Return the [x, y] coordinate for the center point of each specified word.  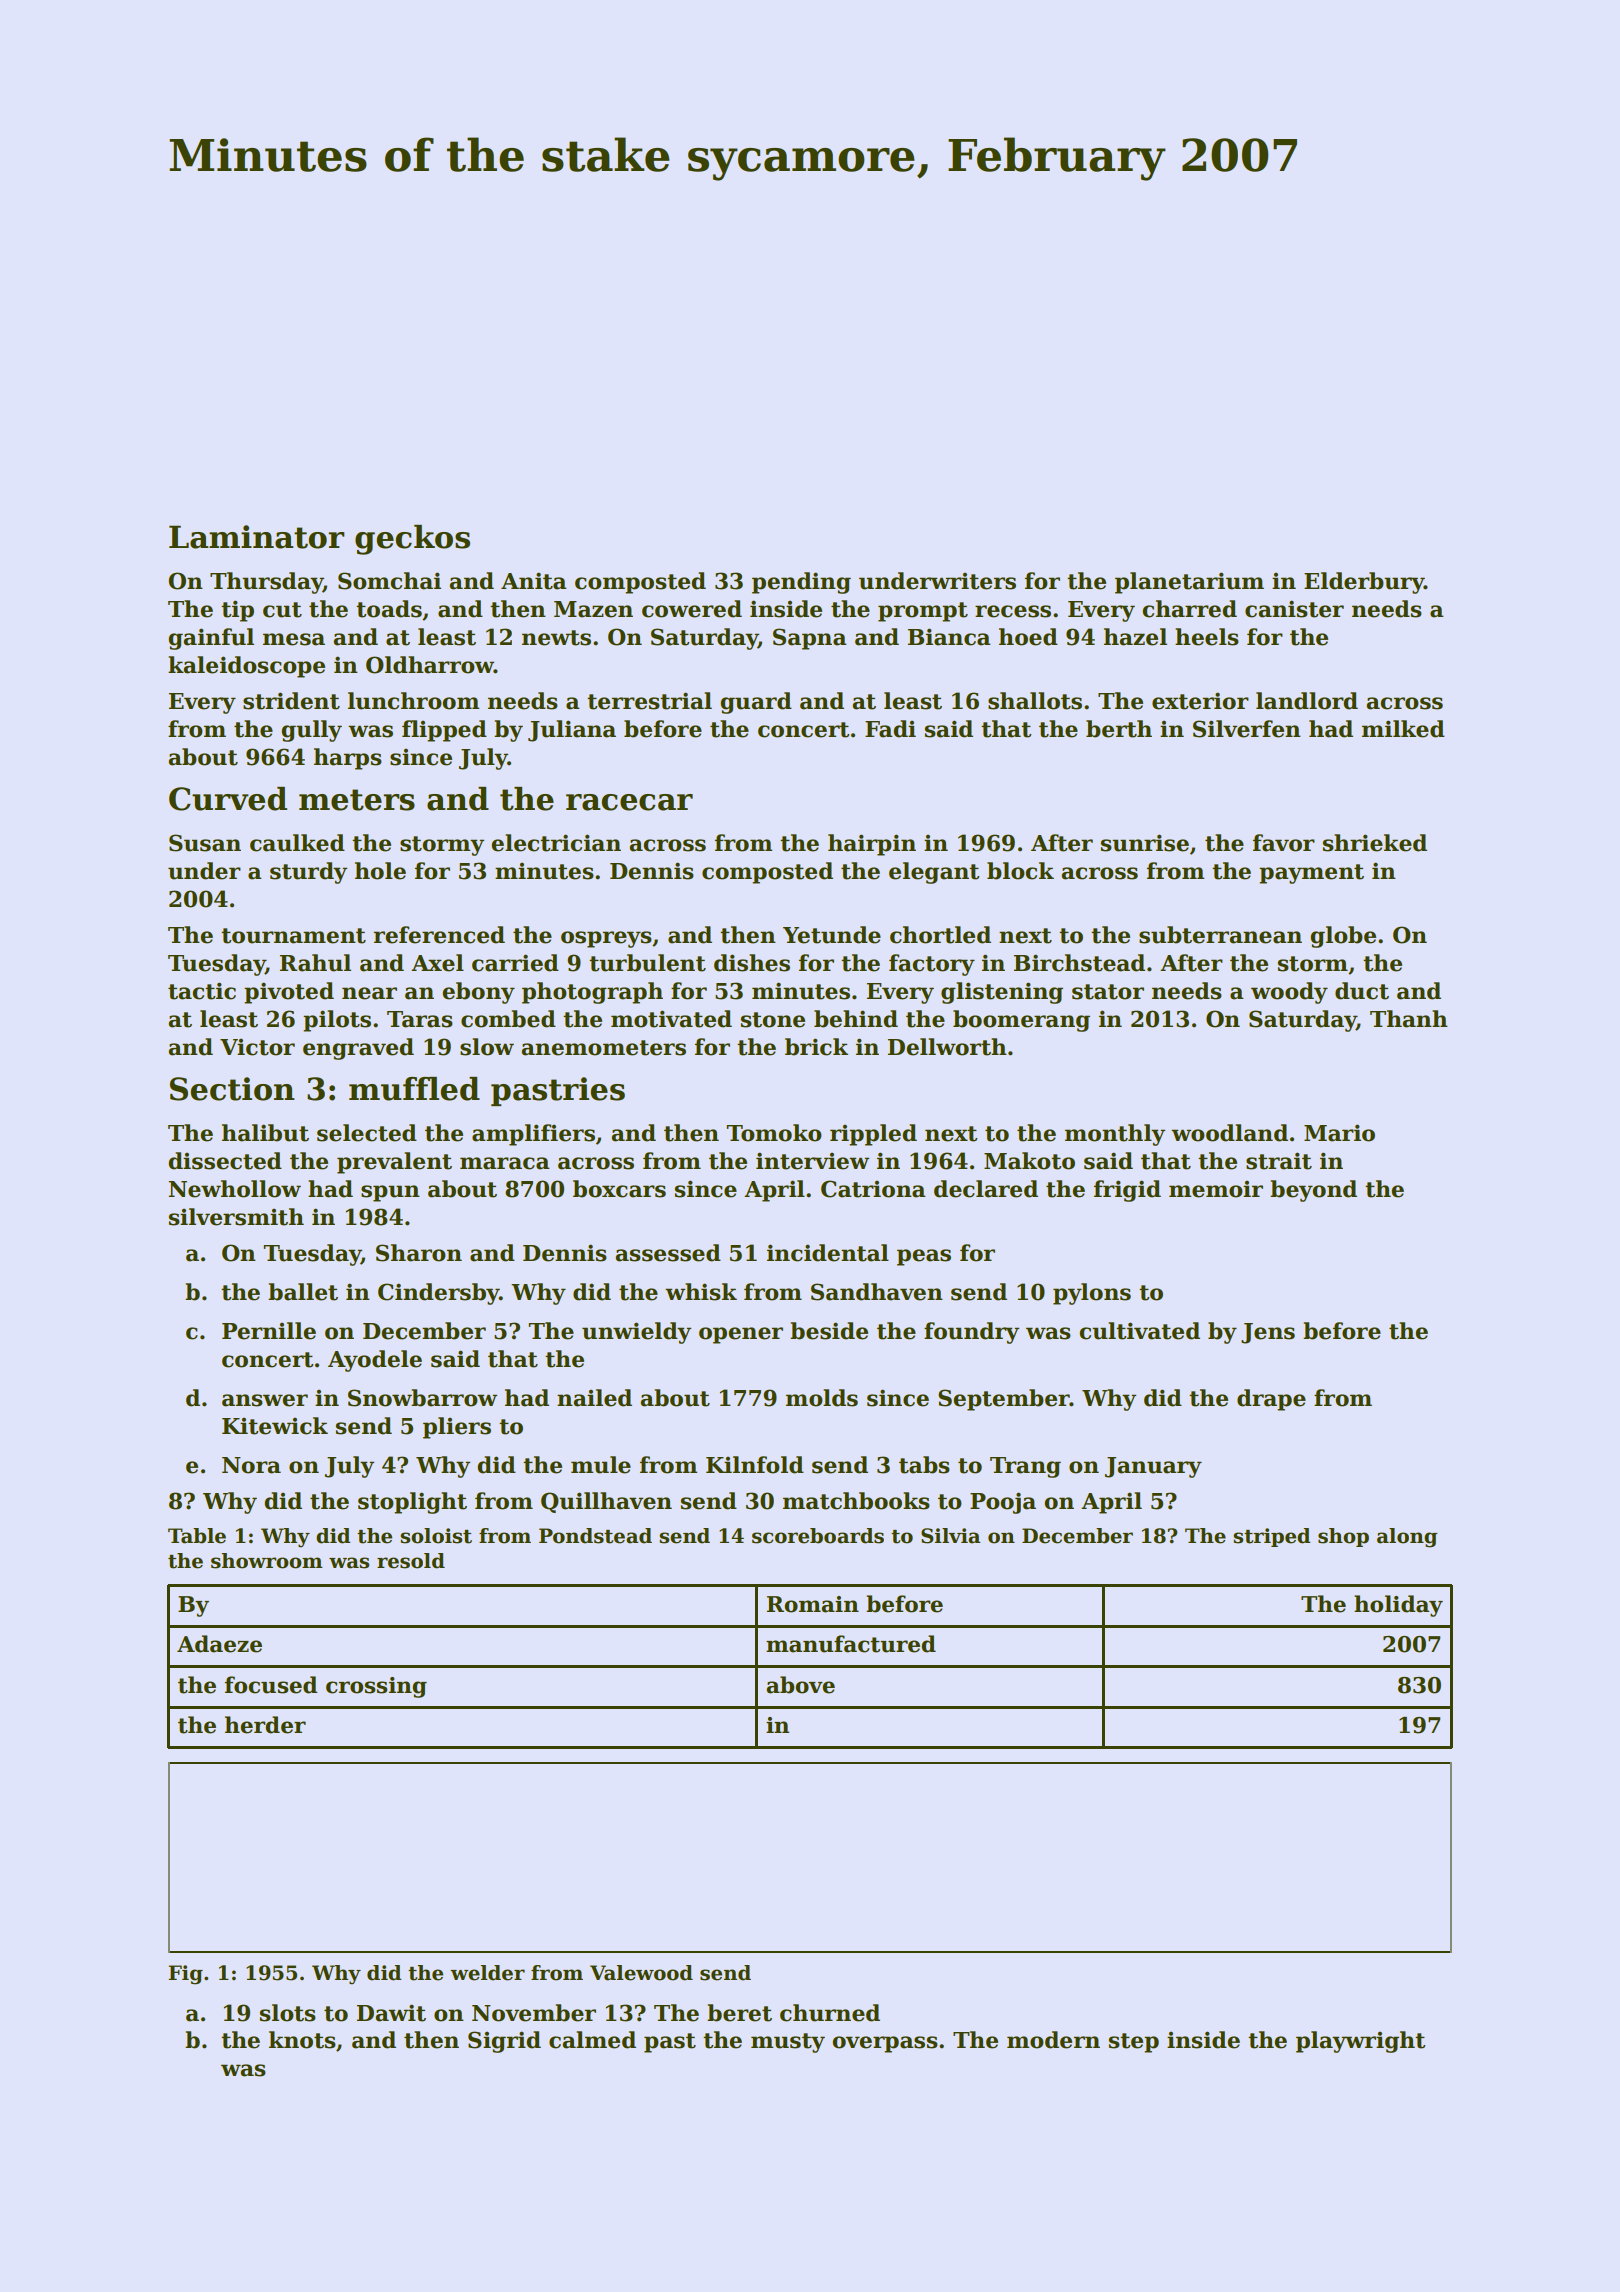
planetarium [1189, 583]
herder [265, 1725]
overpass [885, 2044]
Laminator [256, 537]
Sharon [419, 1253]
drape [1271, 1400]
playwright [1360, 2042]
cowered [692, 609]
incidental [828, 1253]
